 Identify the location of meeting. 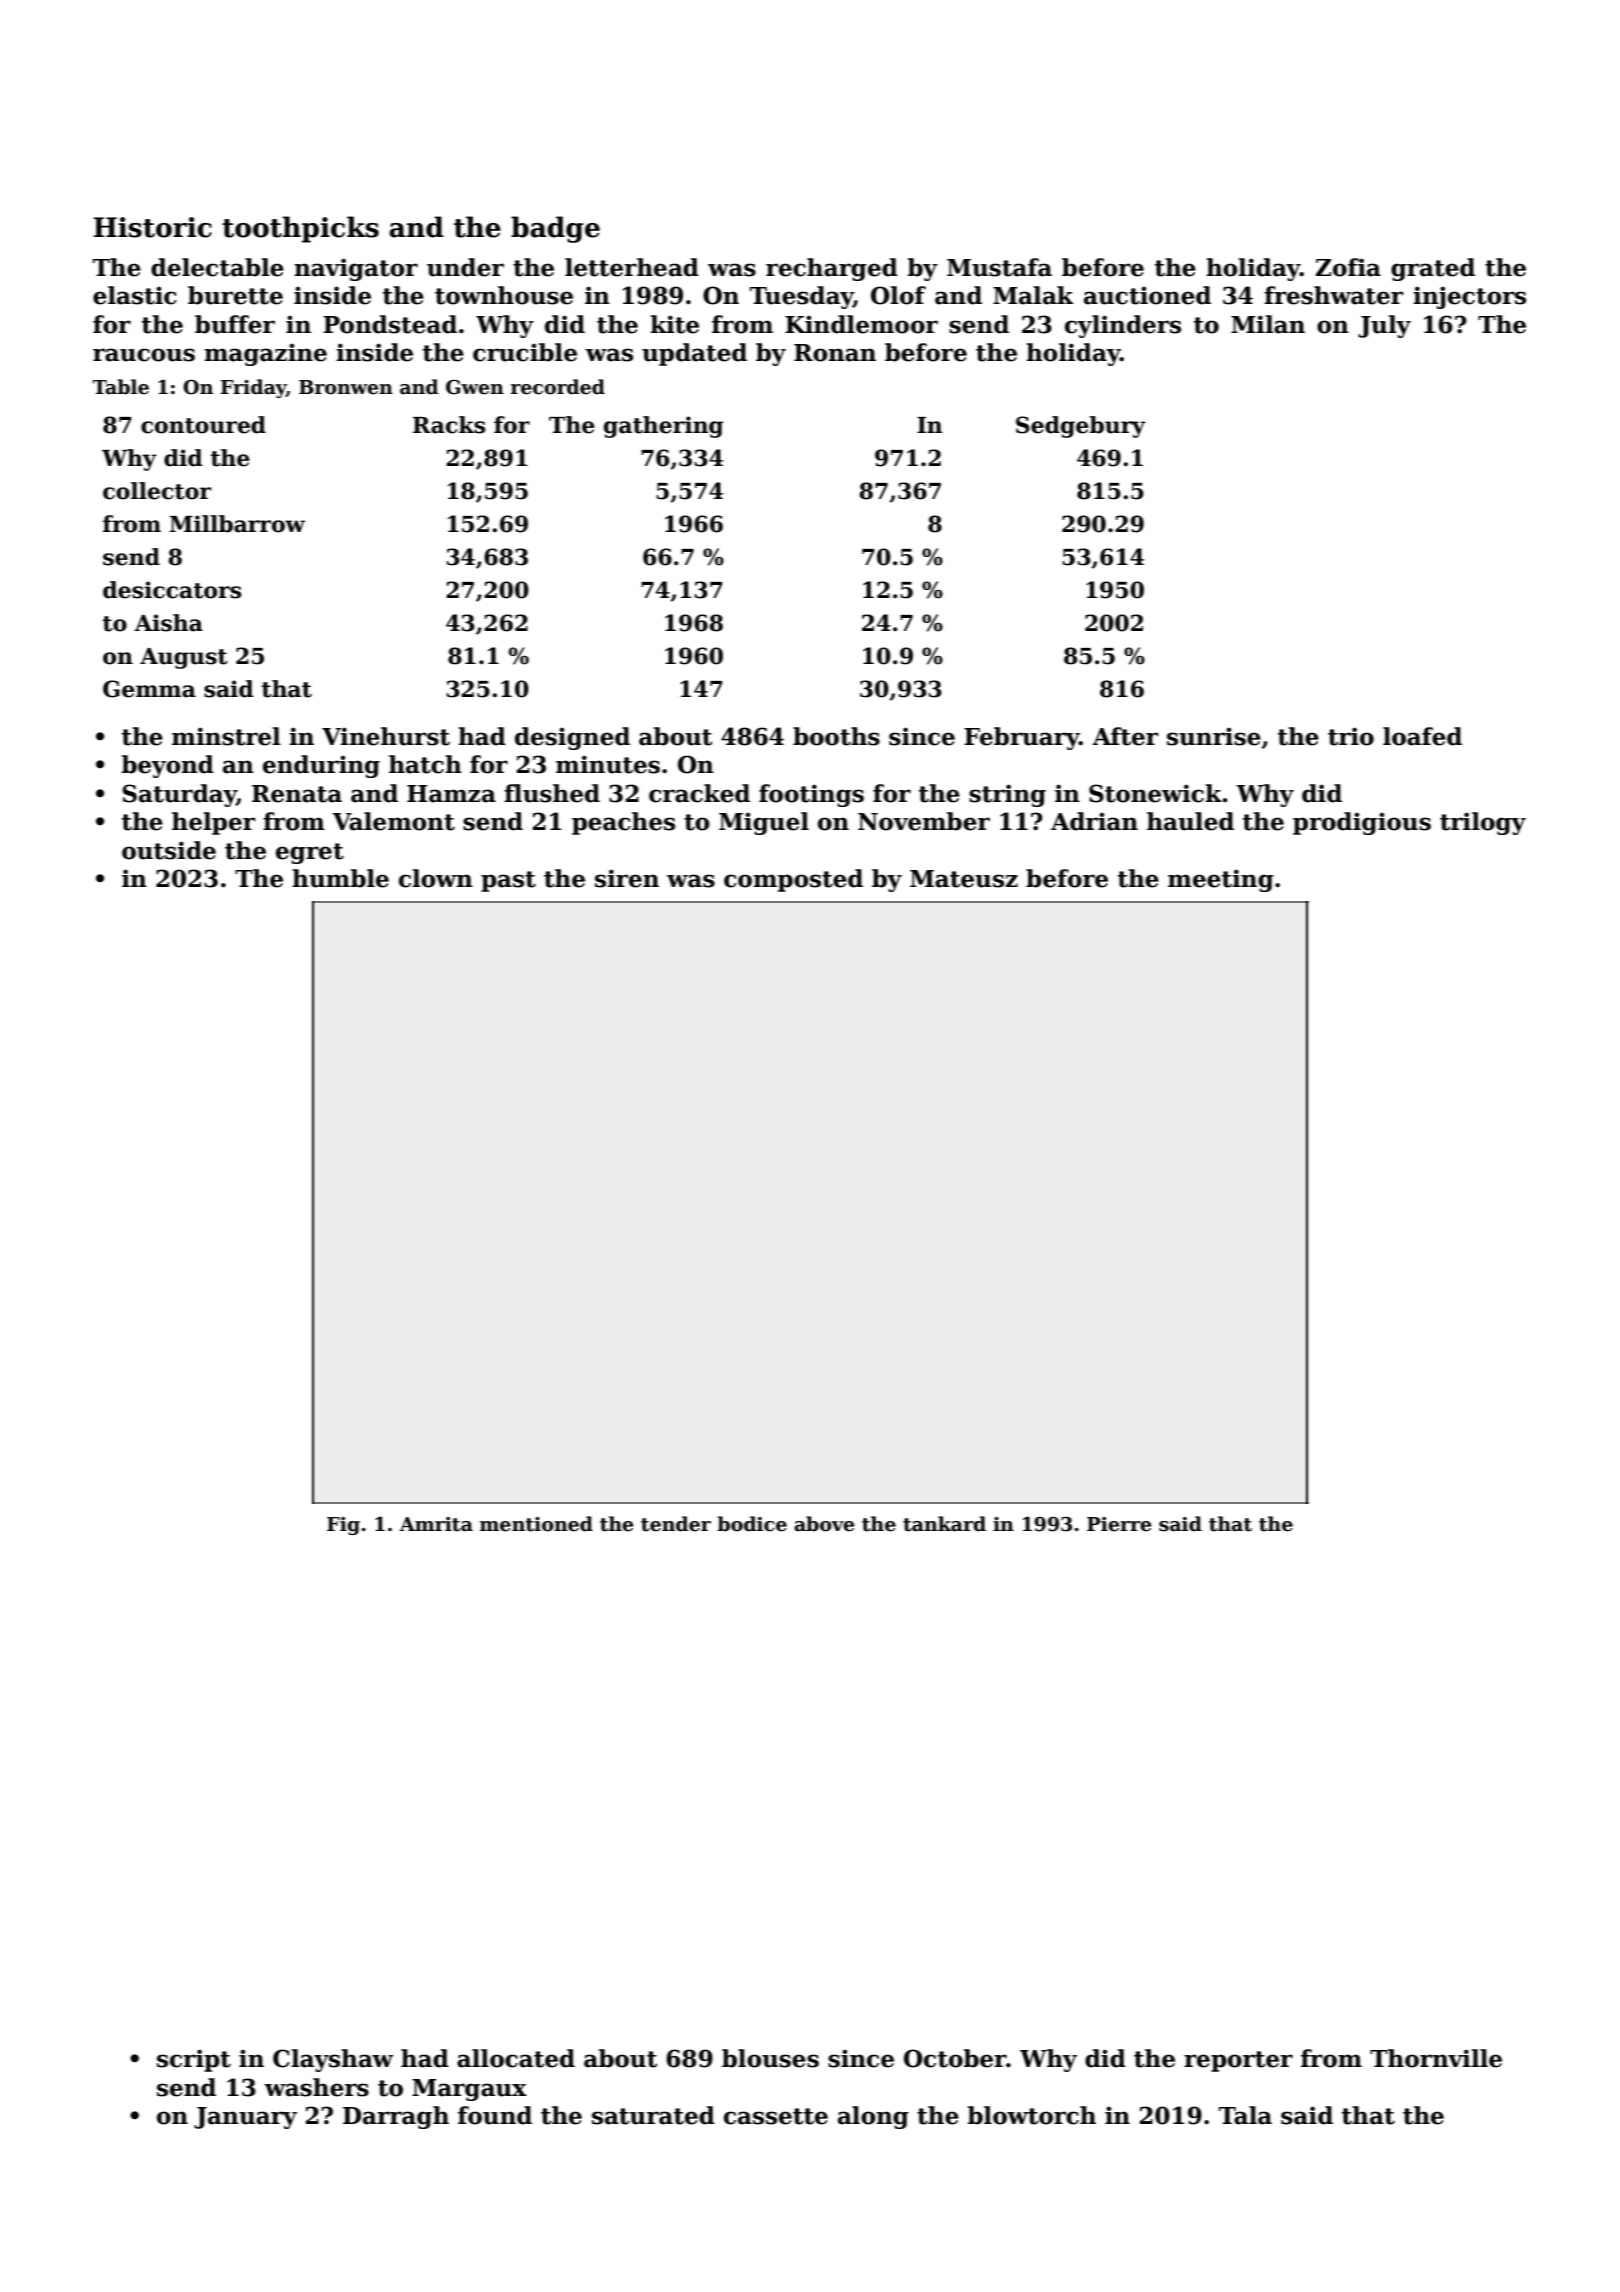
(1221, 880).
